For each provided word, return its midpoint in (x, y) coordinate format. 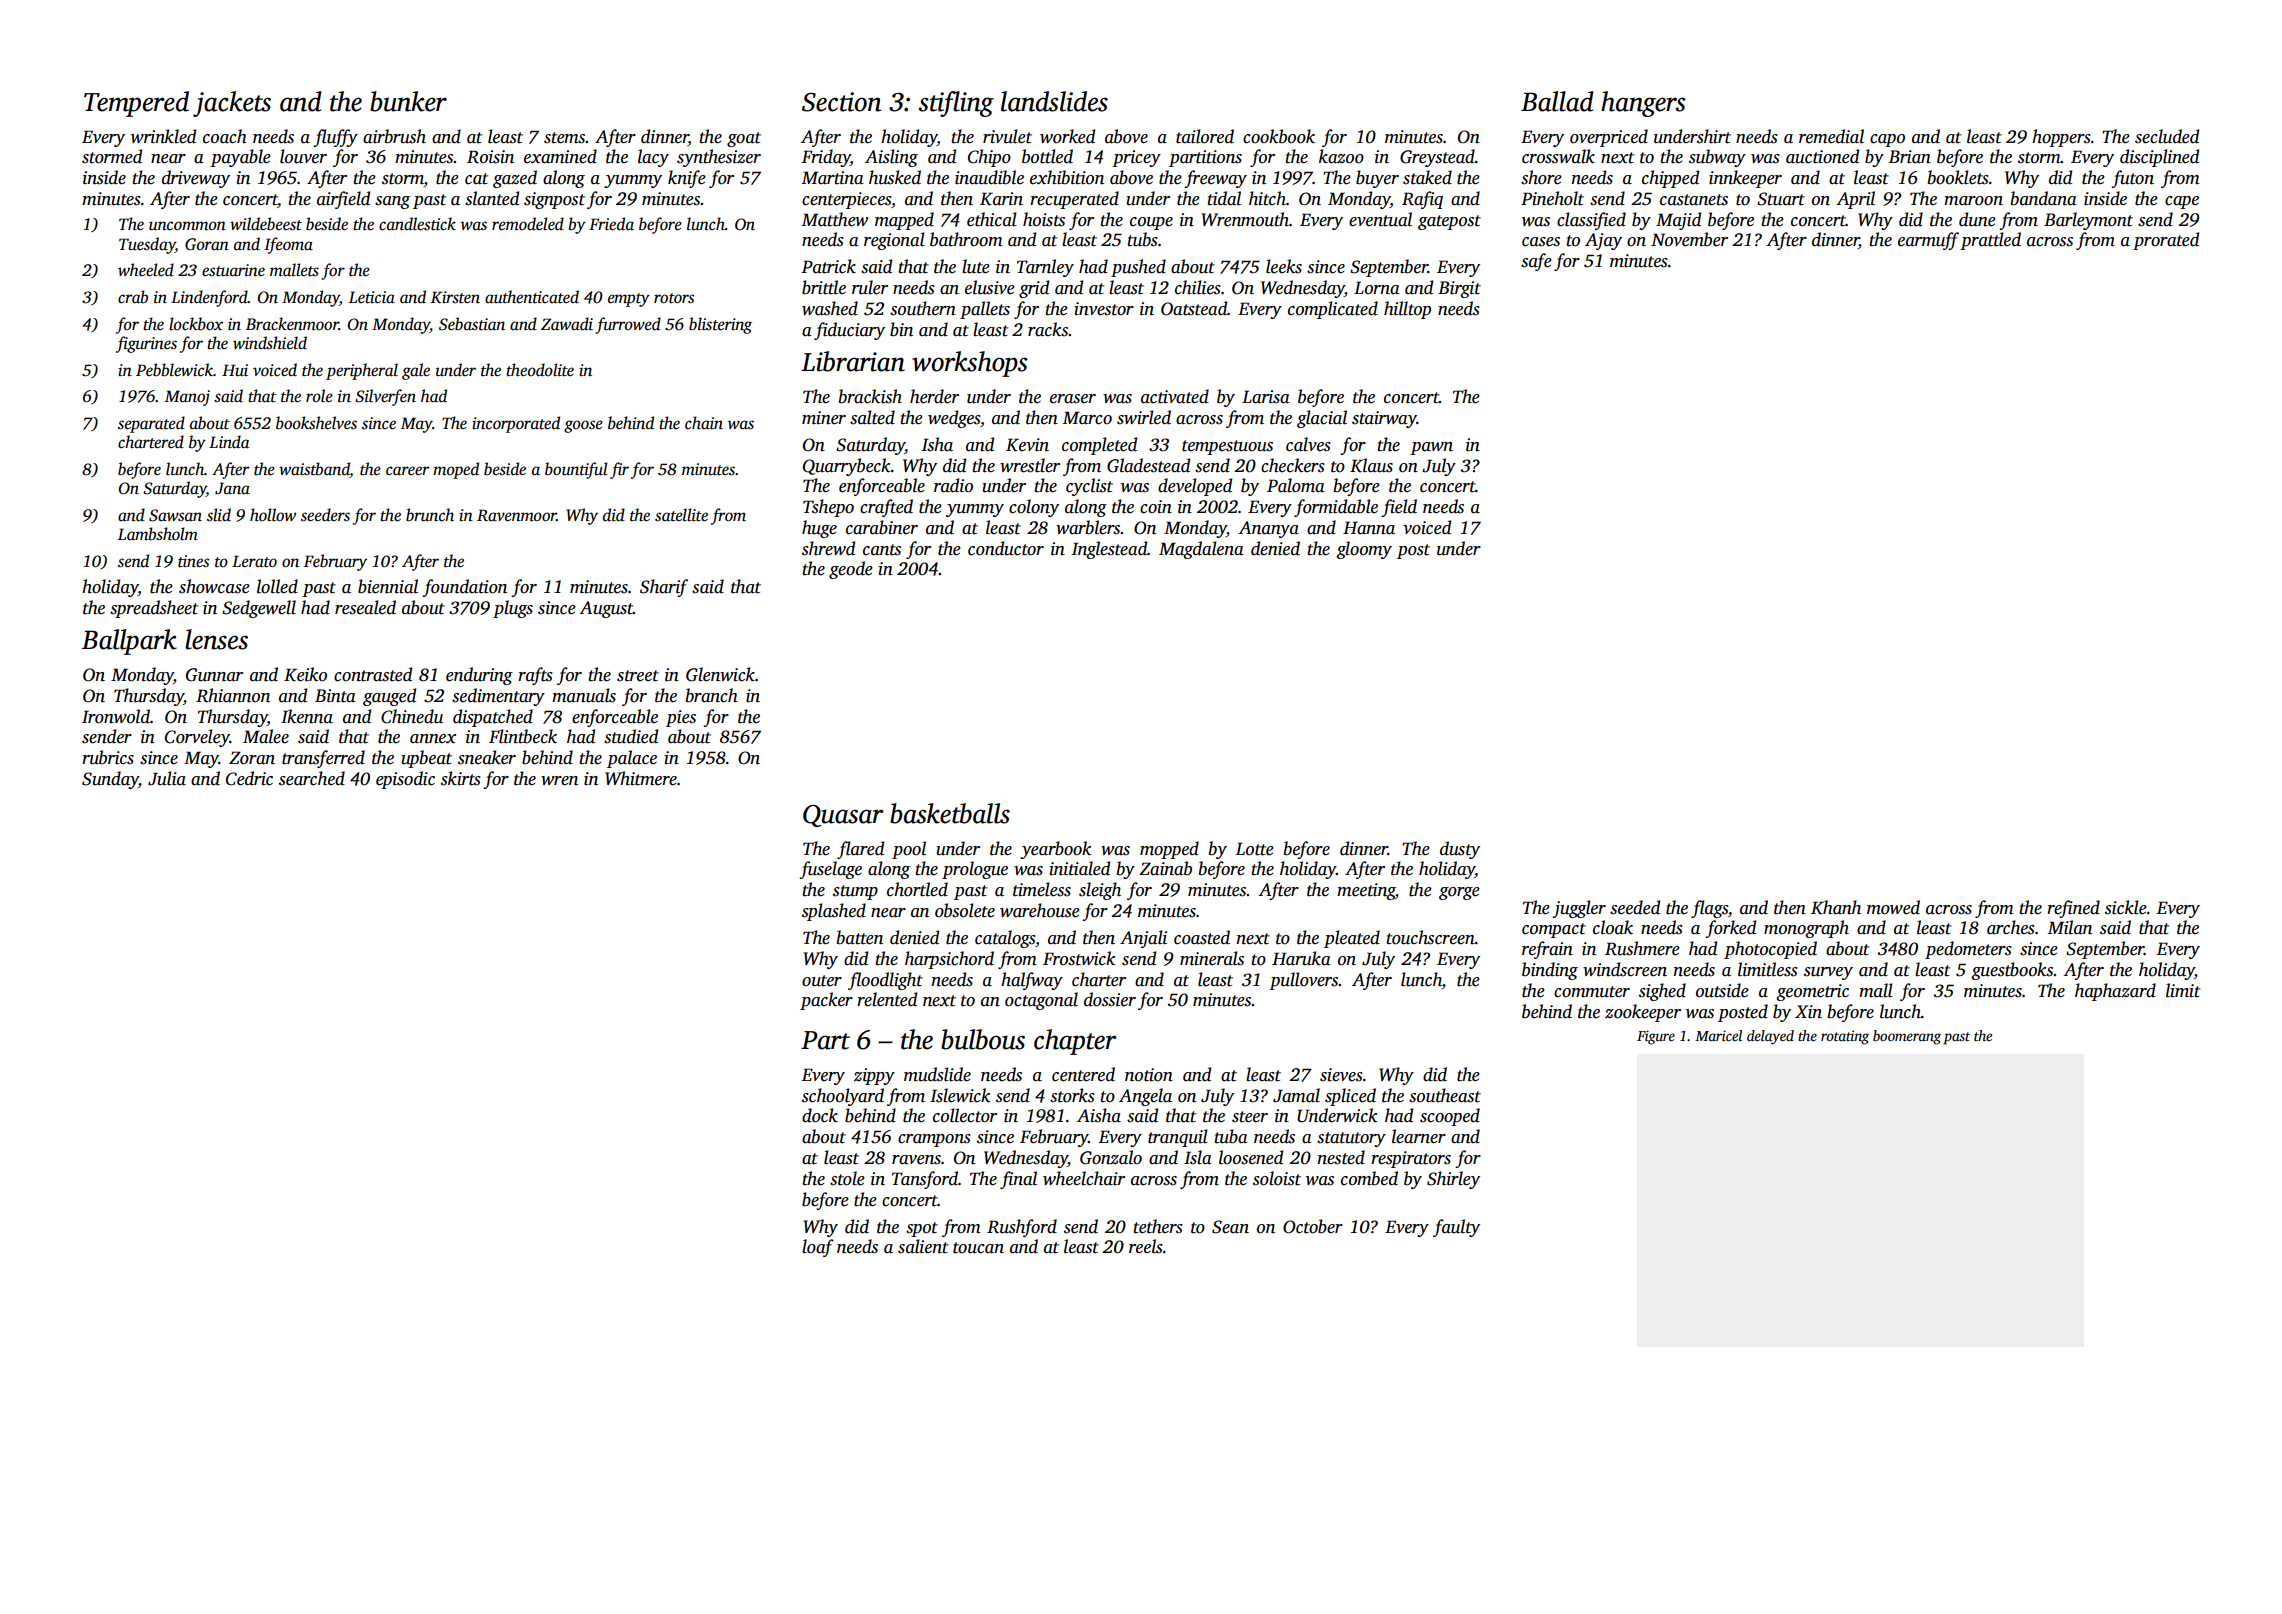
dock (820, 1115)
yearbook (1056, 850)
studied (631, 736)
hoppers (2061, 138)
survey (1828, 973)
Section (841, 102)
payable (240, 158)
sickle (2126, 907)
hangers (1643, 104)
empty (629, 300)
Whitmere (641, 778)
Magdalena (1201, 550)
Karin (1001, 199)
